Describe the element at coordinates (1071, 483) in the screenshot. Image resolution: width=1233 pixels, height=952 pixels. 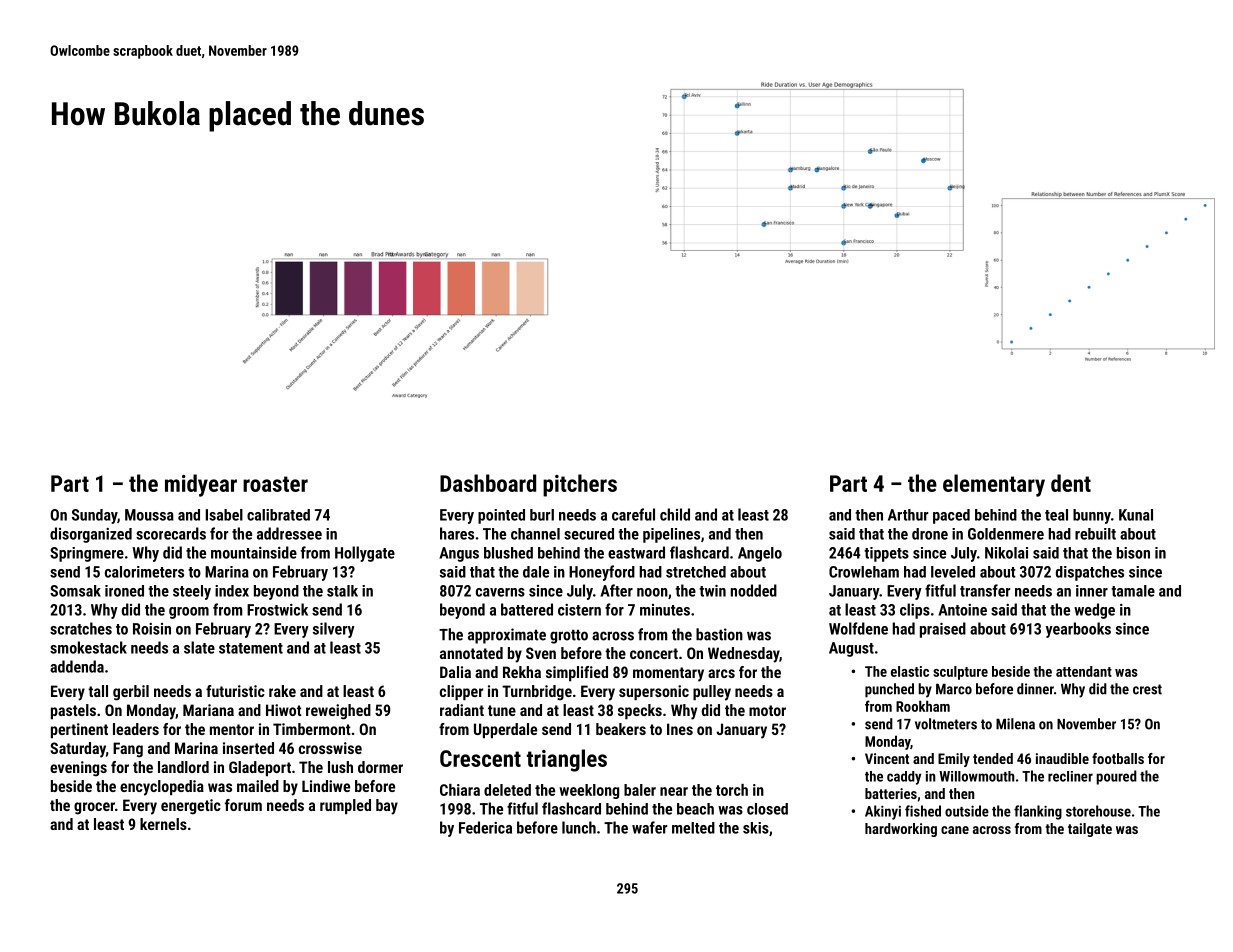
I see `dent` at that location.
